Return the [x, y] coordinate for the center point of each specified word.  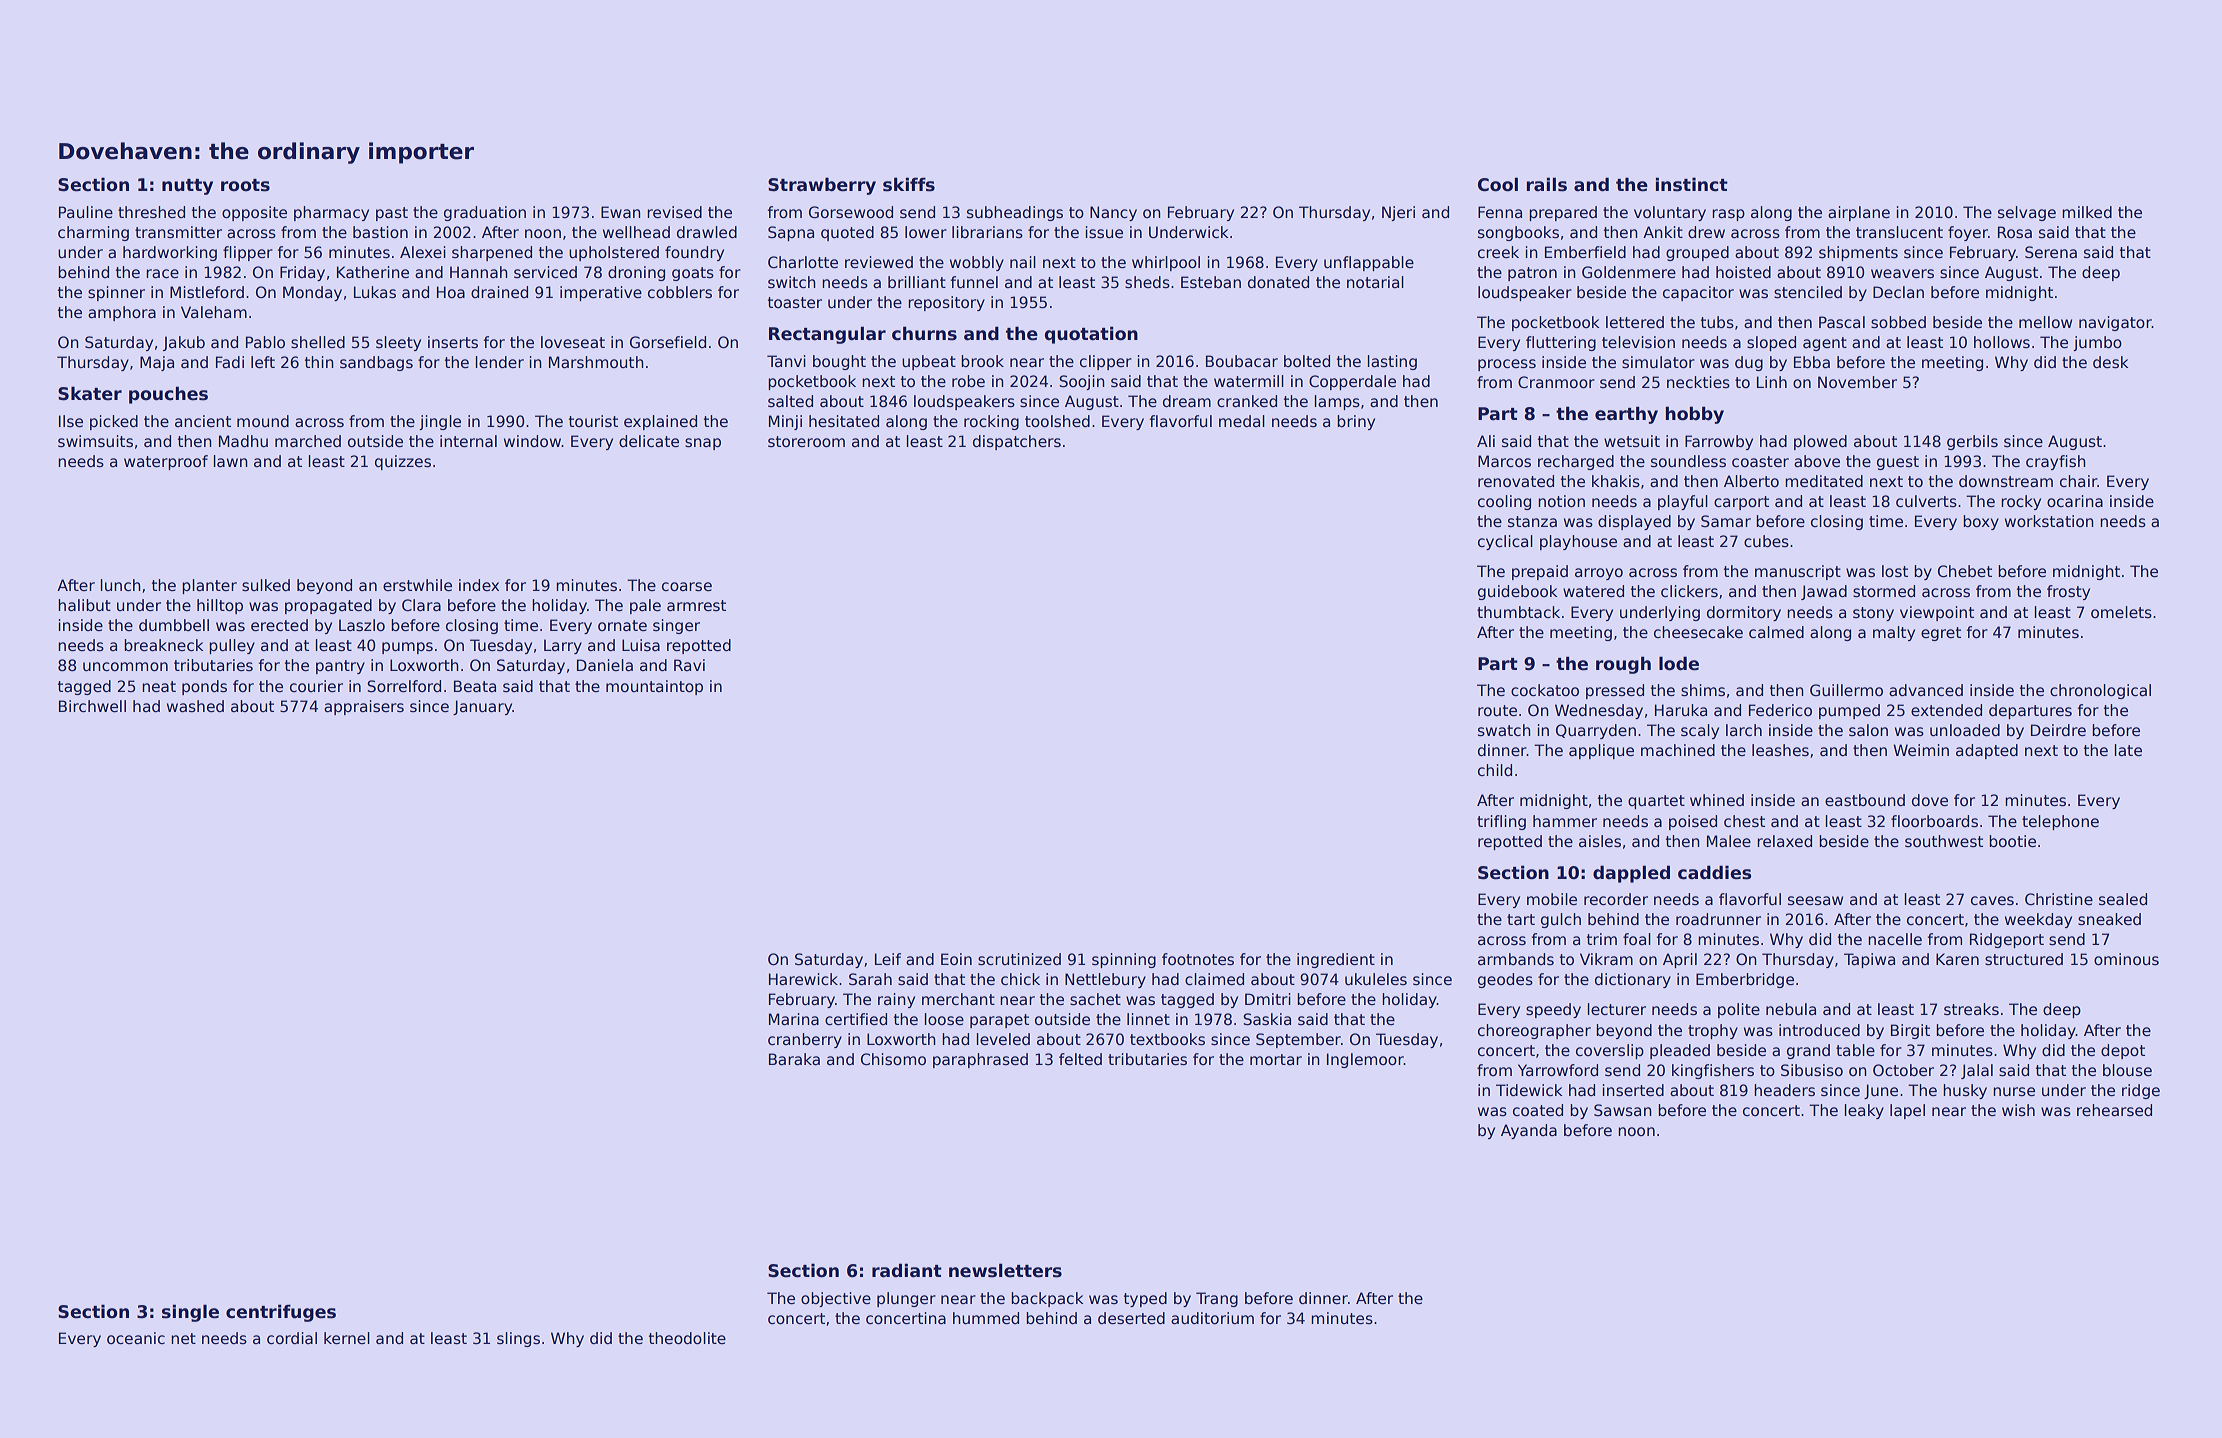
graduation [485, 213]
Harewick [803, 979]
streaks [1971, 1009]
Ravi [689, 665]
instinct [1691, 184]
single [190, 1313]
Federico [1780, 710]
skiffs [909, 184]
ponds [204, 687]
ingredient [1336, 960]
